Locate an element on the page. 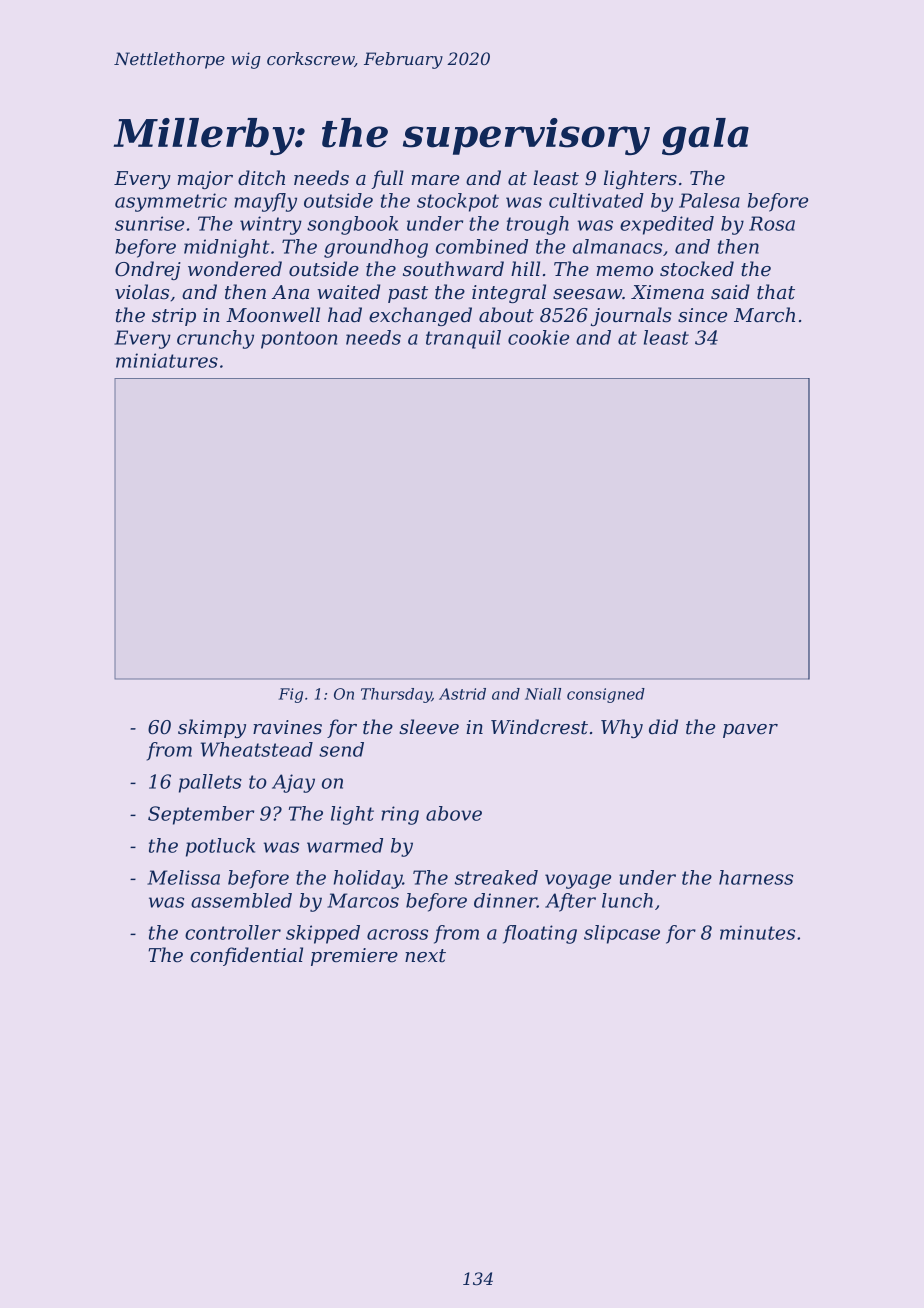 The height and width of the page is (1308, 924). confidential is located at coordinates (246, 956).
